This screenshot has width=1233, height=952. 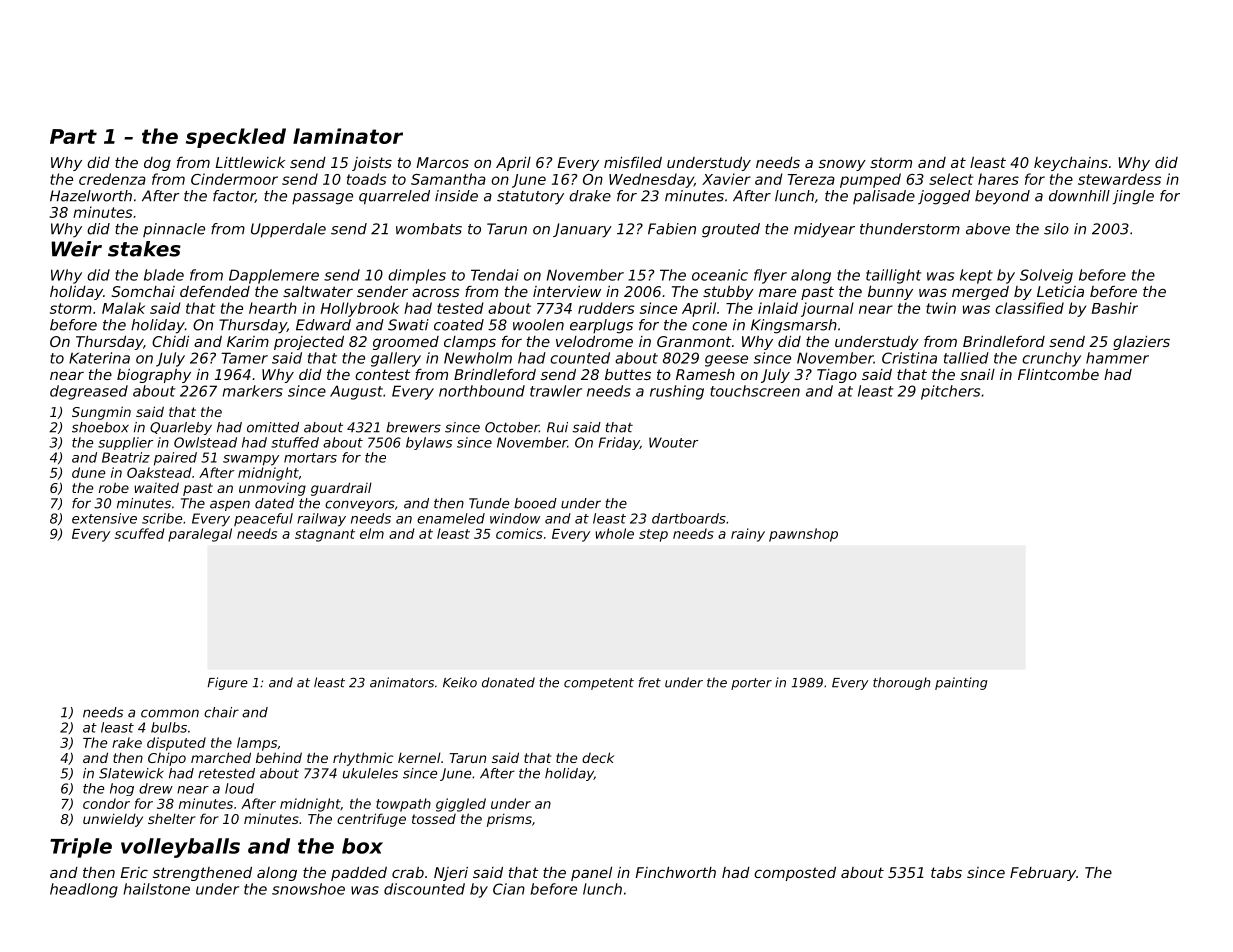 I want to click on supplier, so click(x=125, y=443).
